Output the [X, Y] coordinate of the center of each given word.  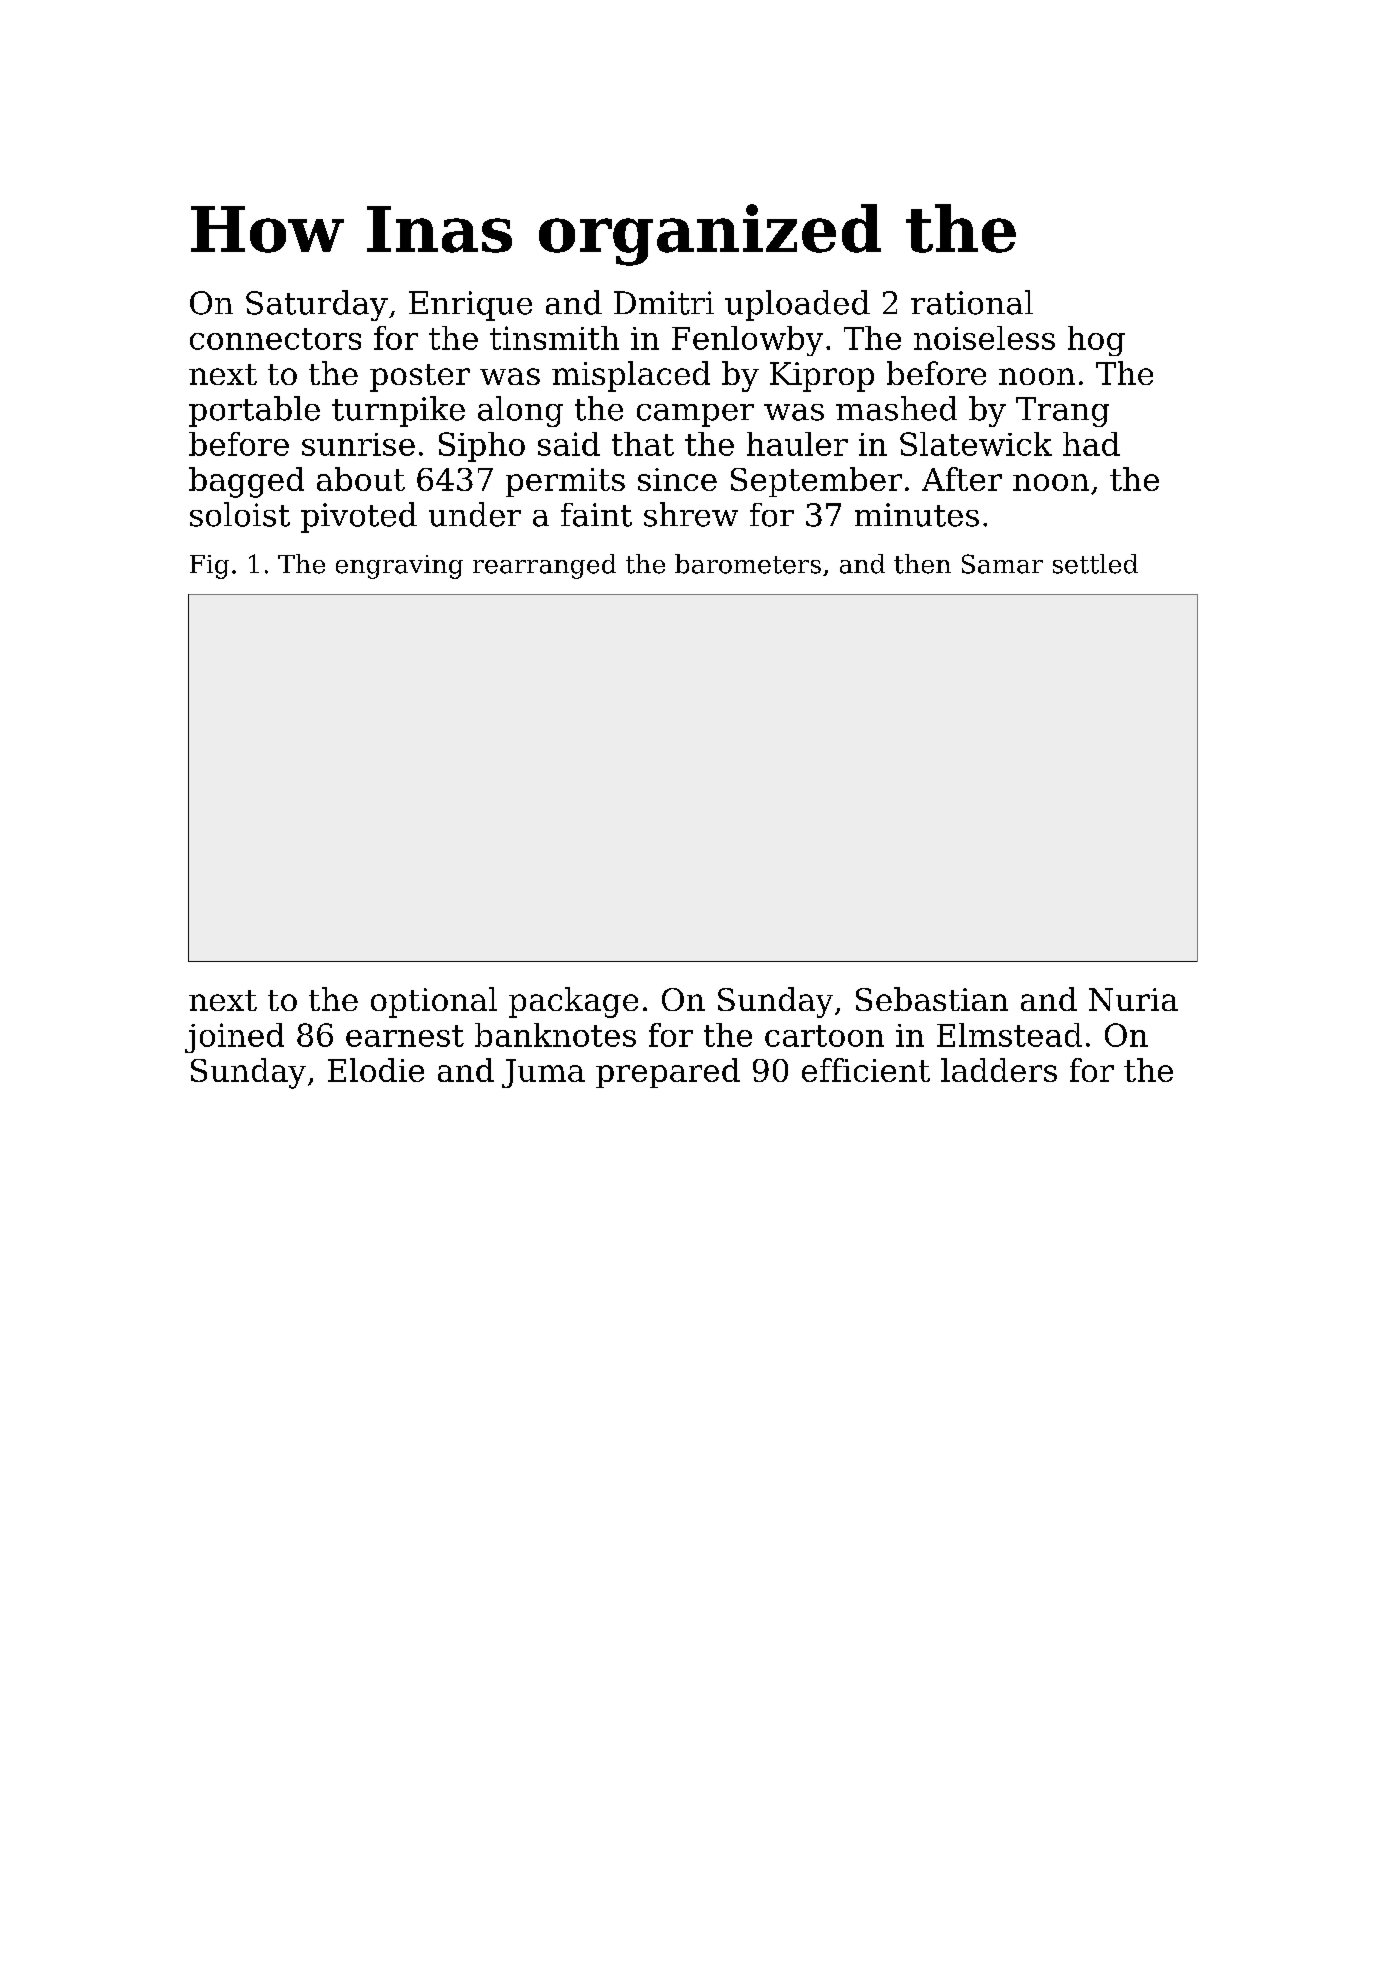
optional [434, 1002]
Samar [1002, 564]
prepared [668, 1073]
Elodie [376, 1070]
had [1091, 444]
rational [972, 302]
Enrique [470, 306]
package [573, 1002]
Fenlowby [747, 341]
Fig [209, 567]
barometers [748, 564]
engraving [399, 567]
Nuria [1133, 999]
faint [596, 515]
